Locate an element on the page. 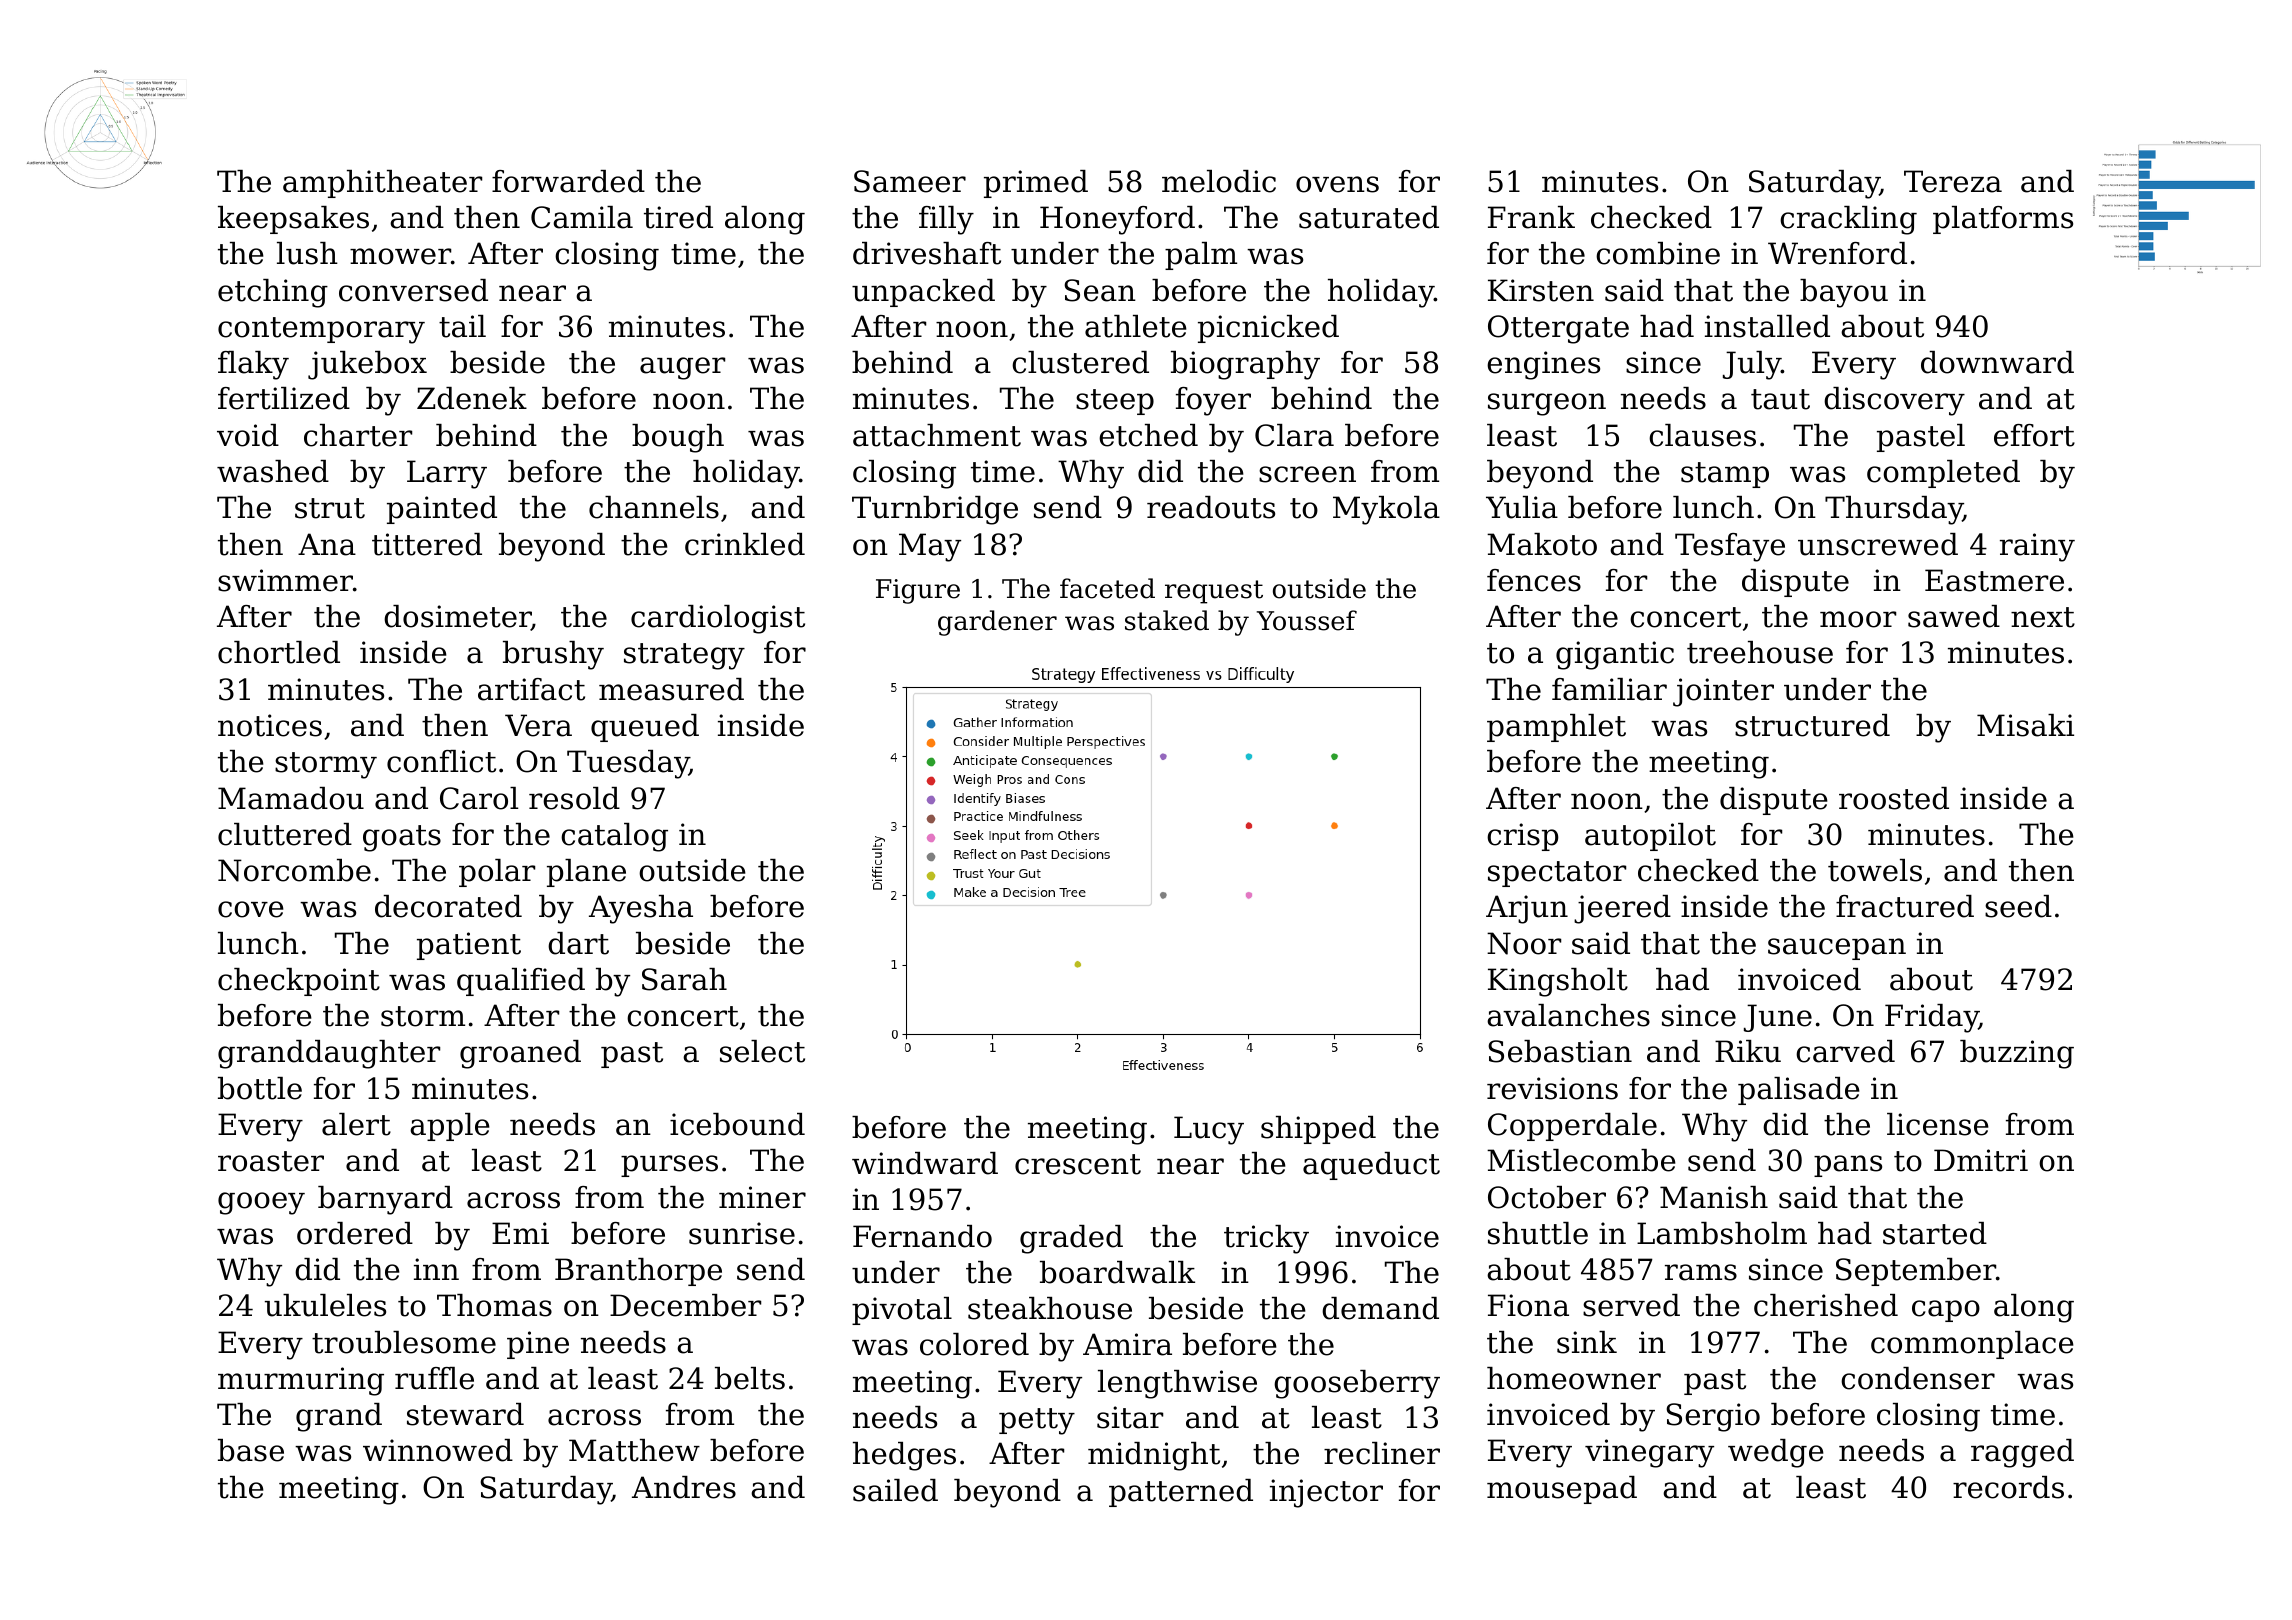  towels is located at coordinates (1875, 870).
